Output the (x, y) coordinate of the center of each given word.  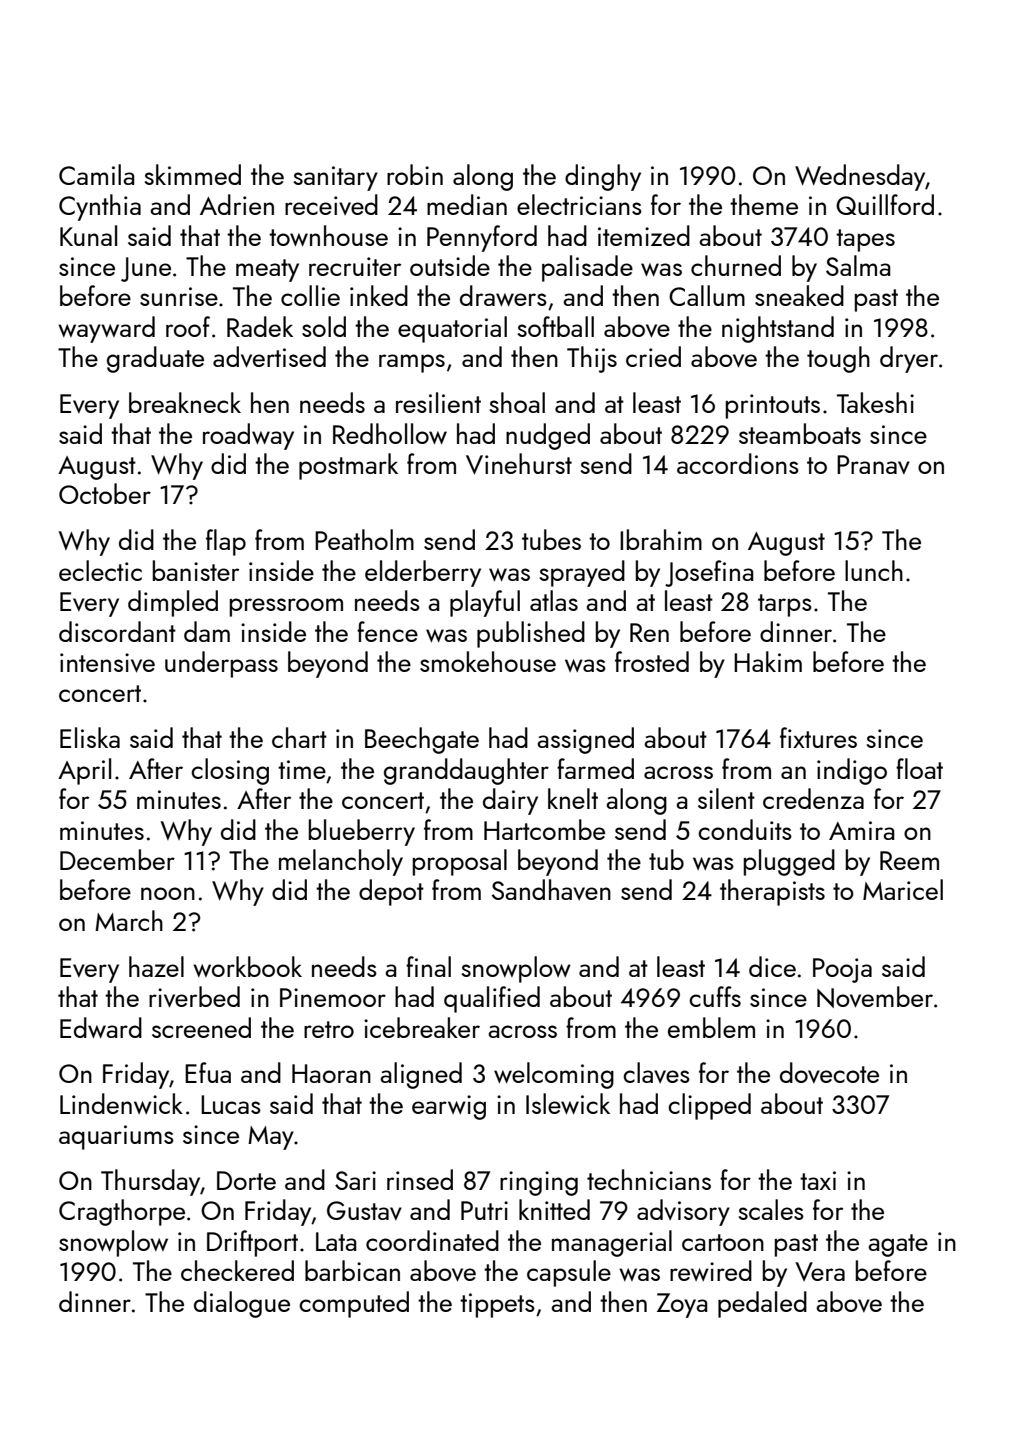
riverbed (194, 997)
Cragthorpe (122, 1212)
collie (310, 295)
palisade (587, 268)
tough (838, 359)
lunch (874, 570)
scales (771, 1209)
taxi (818, 1180)
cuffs (715, 996)
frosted (652, 661)
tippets (497, 1305)
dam (207, 631)
